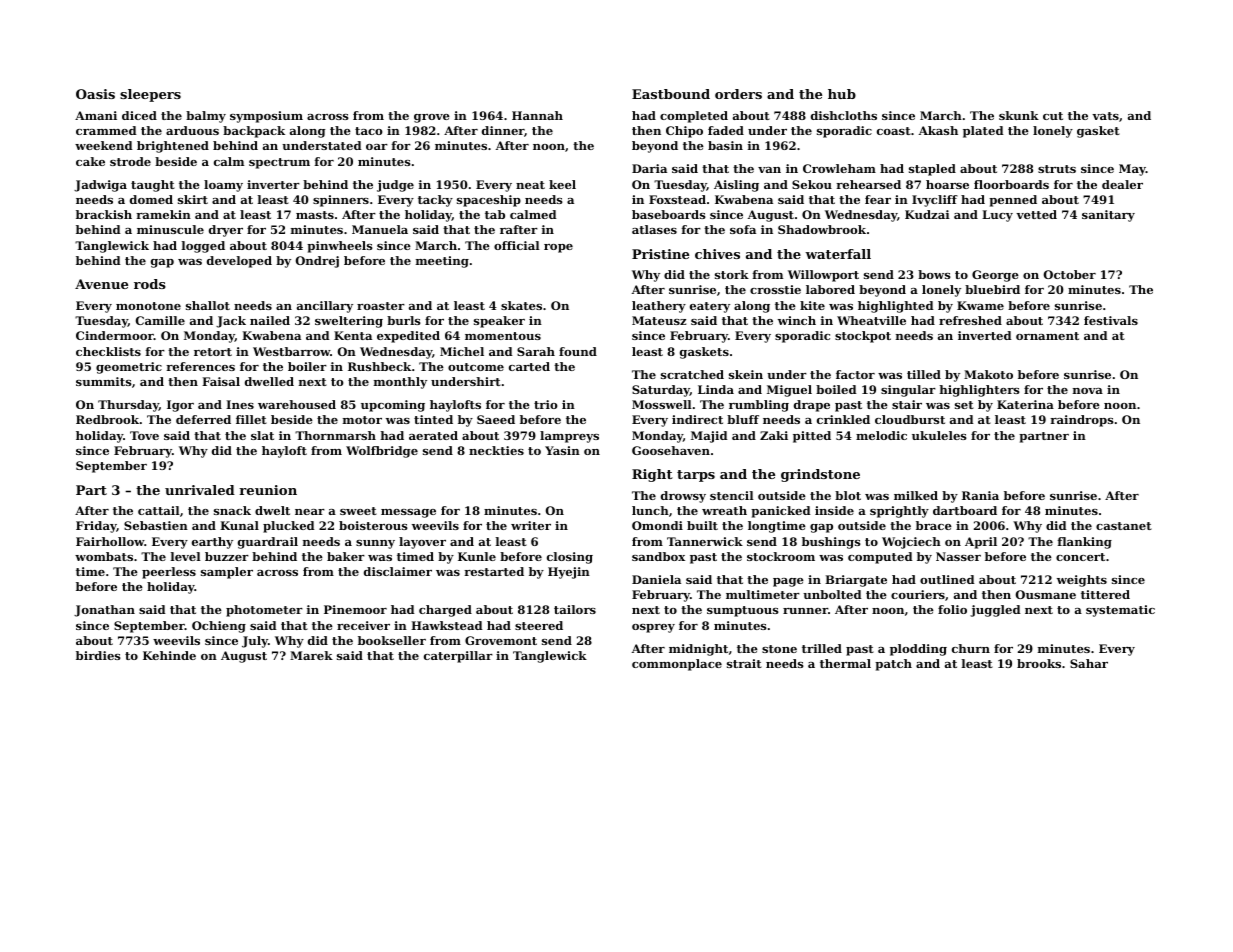  Describe the element at coordinates (130, 161) in the page. I see `strode` at that location.
